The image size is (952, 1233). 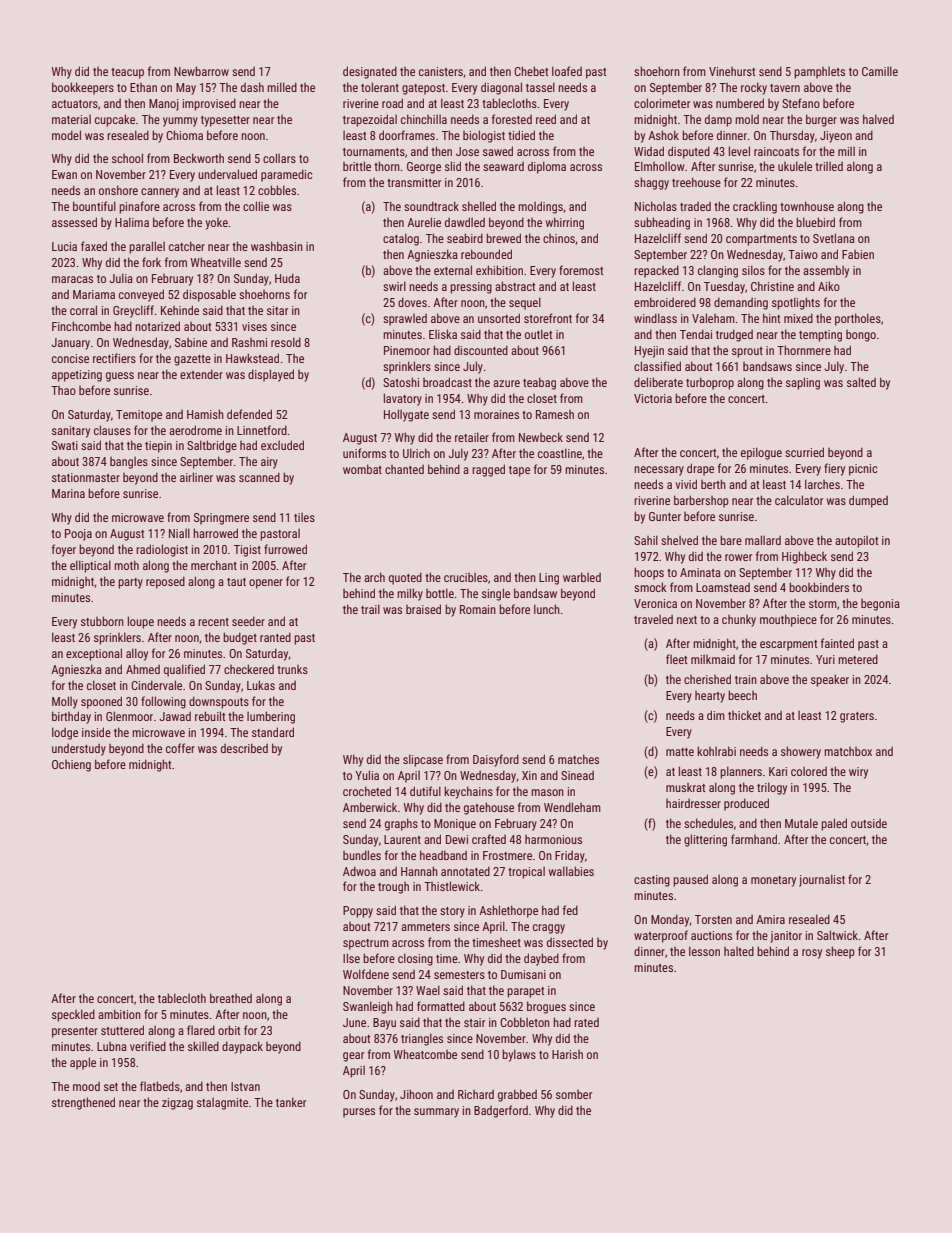 What do you see at coordinates (704, 951) in the screenshot?
I see `lesson` at bounding box center [704, 951].
